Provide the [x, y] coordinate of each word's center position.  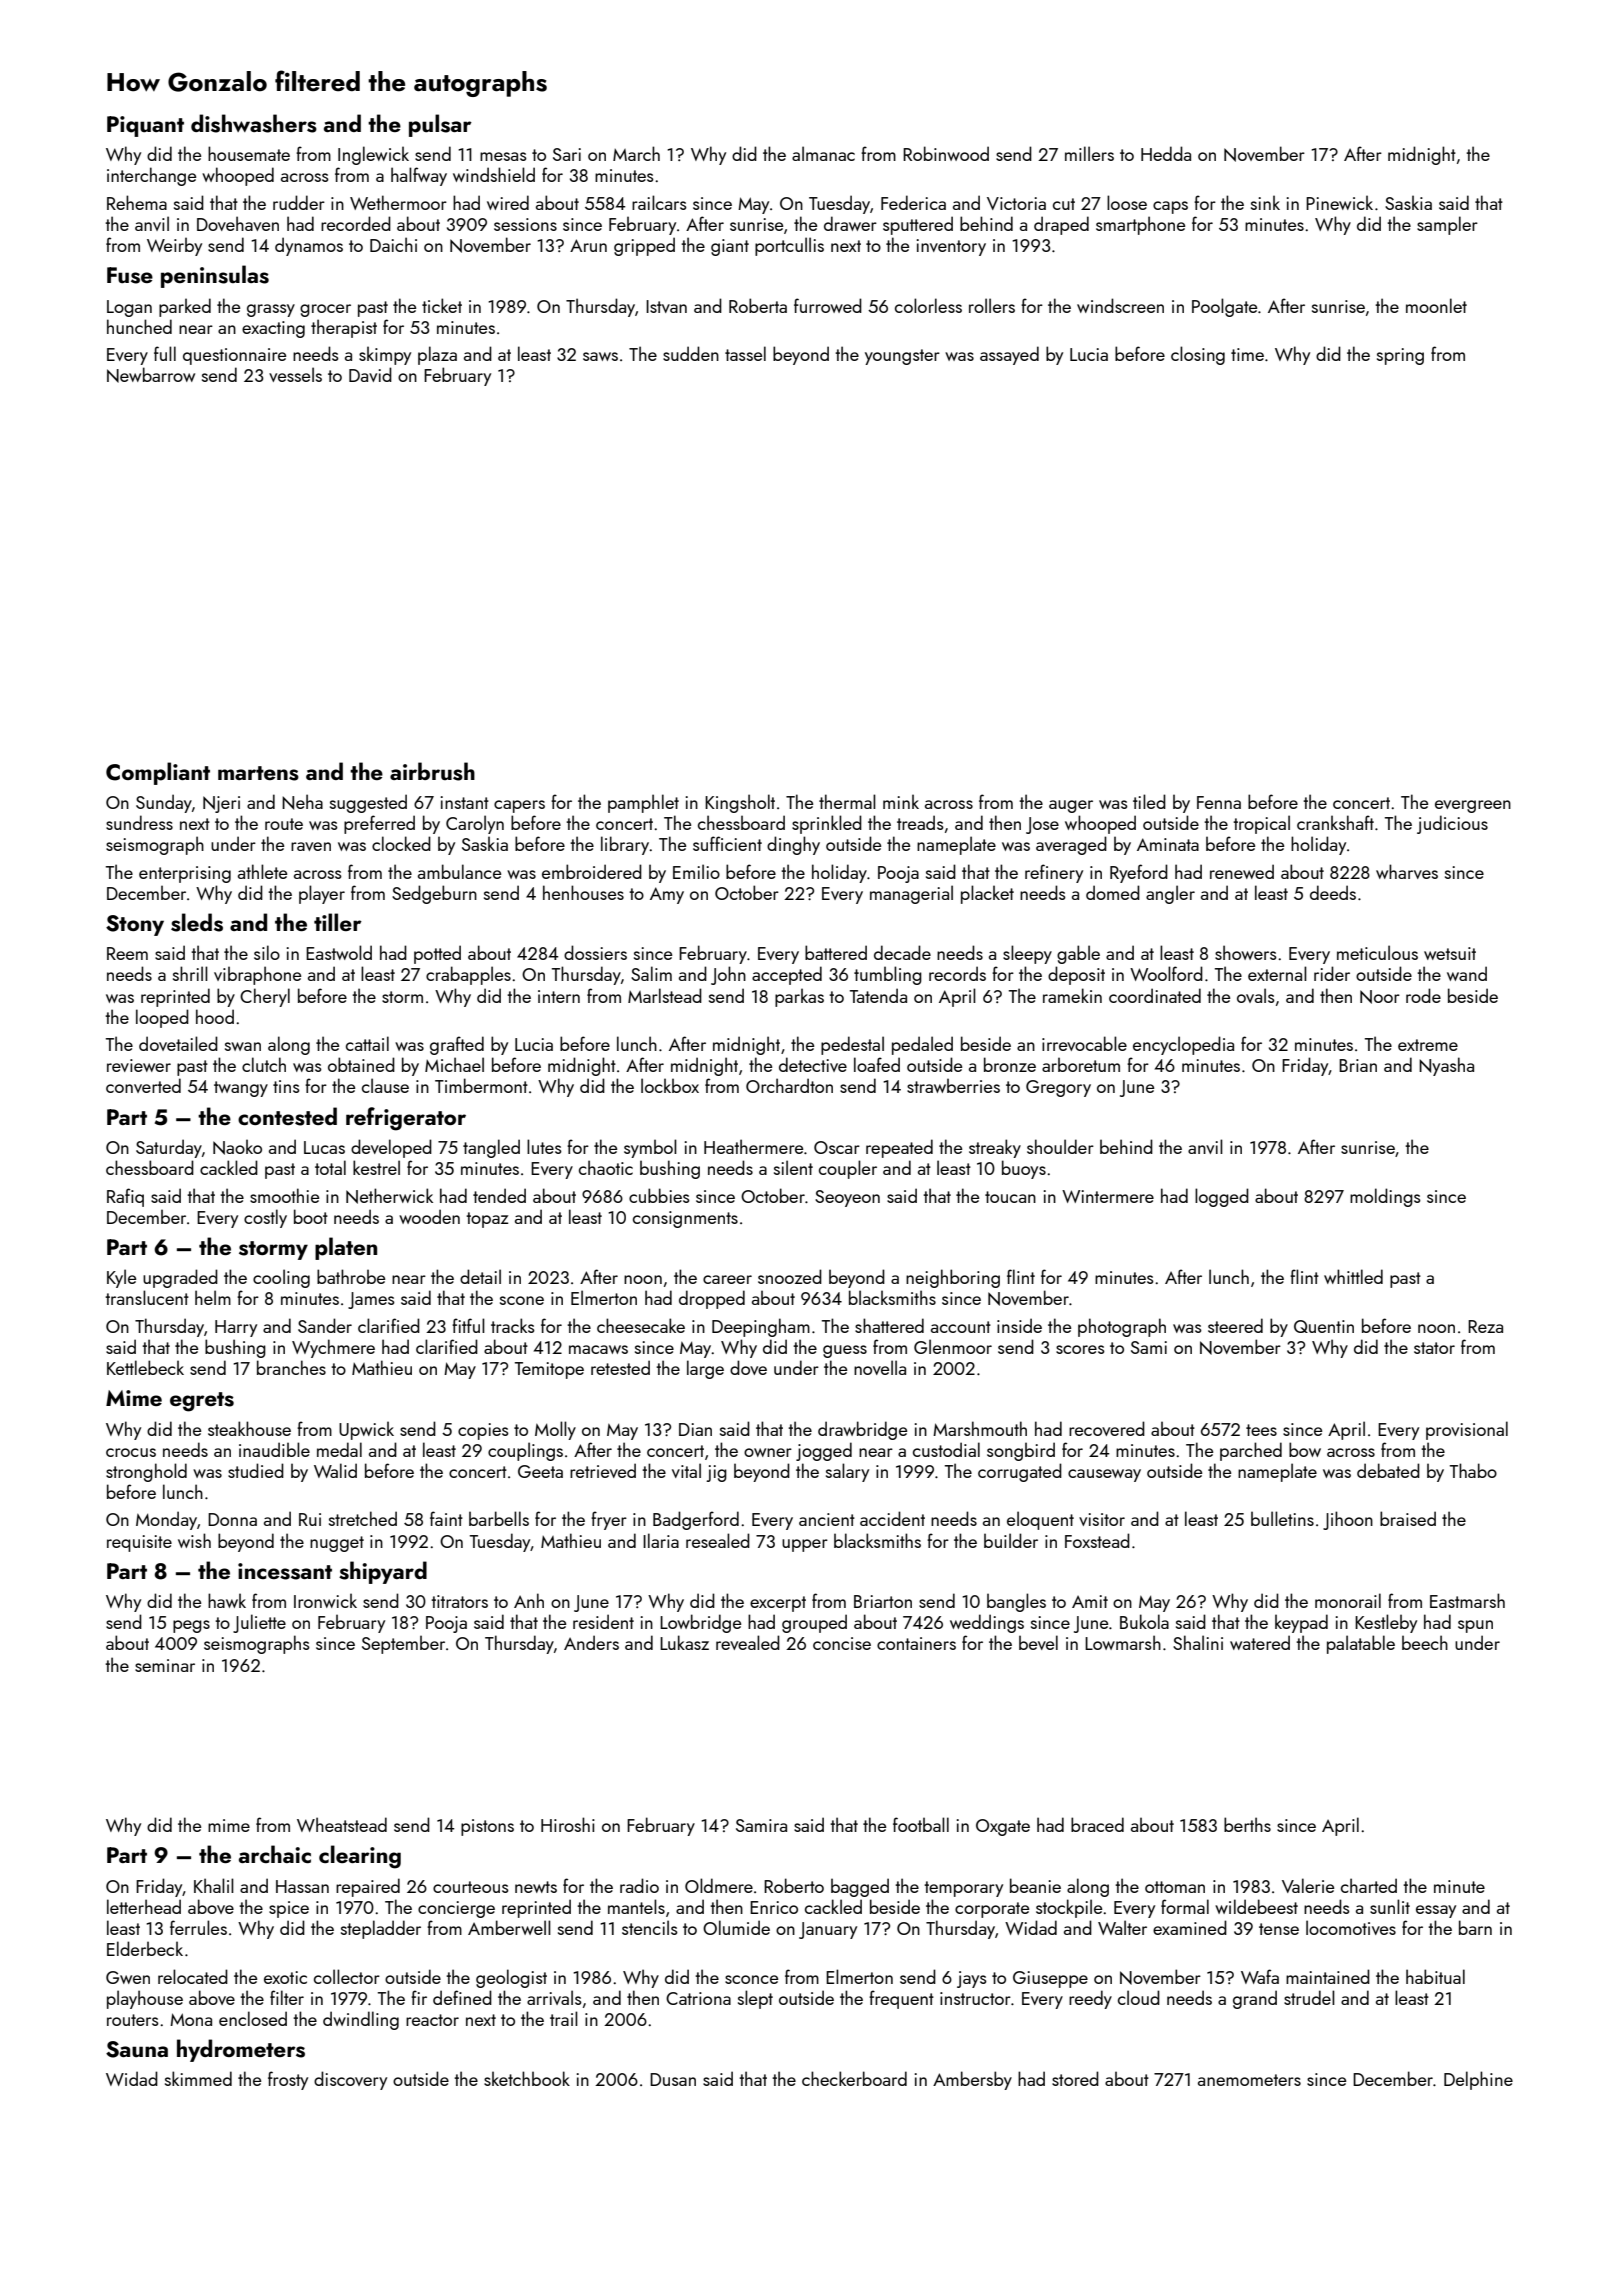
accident [892, 1518]
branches [291, 1367]
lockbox [670, 1085]
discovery [350, 2080]
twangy [241, 1089]
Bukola [1144, 1621]
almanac [823, 153]
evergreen [1473, 806]
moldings [1385, 1197]
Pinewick [1339, 202]
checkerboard [854, 2078]
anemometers [1249, 2080]
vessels [295, 374]
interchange [151, 176]
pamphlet [643, 803]
